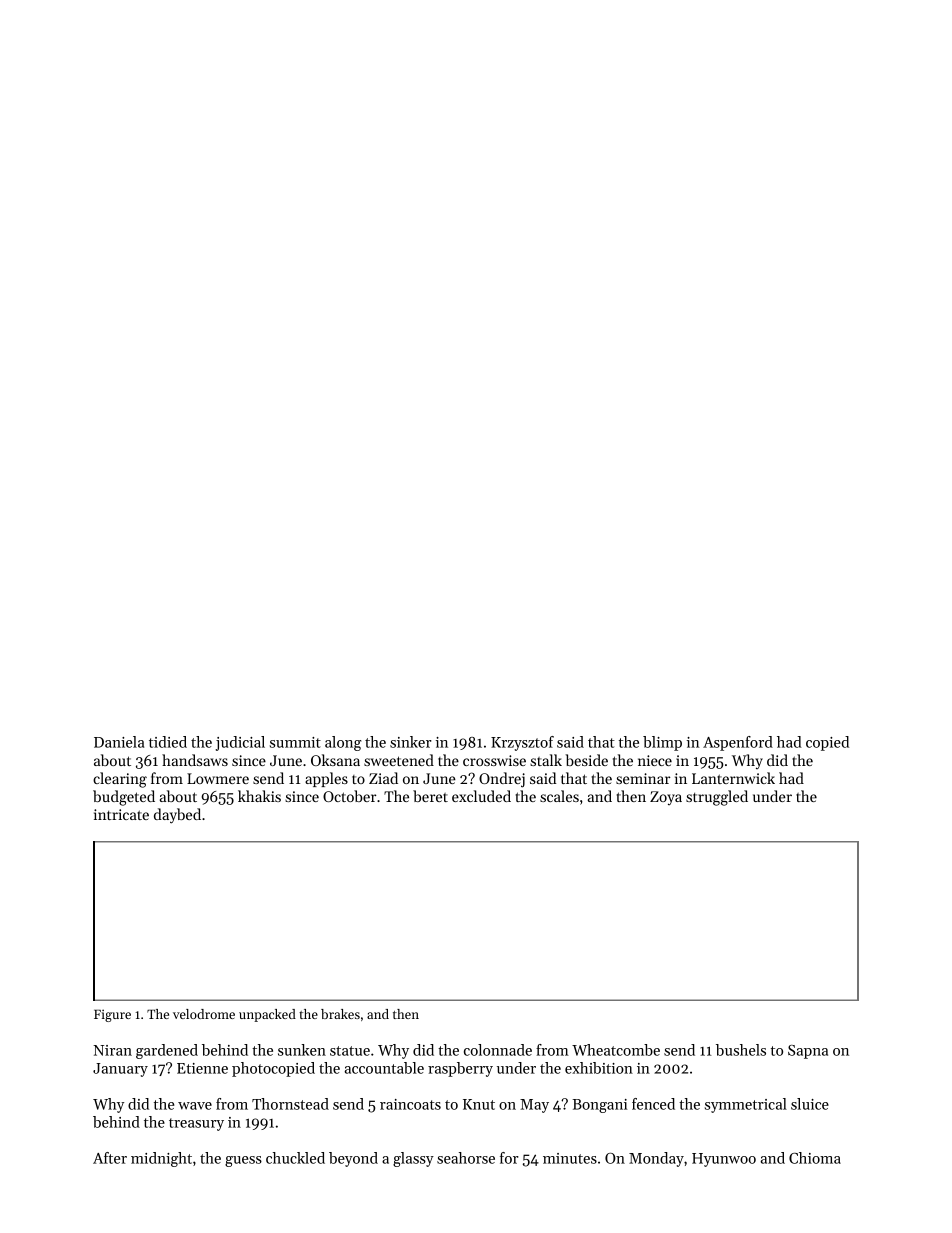 Image resolution: width=952 pixels, height=1233 pixels. What do you see at coordinates (430, 796) in the document?
I see `beret` at bounding box center [430, 796].
